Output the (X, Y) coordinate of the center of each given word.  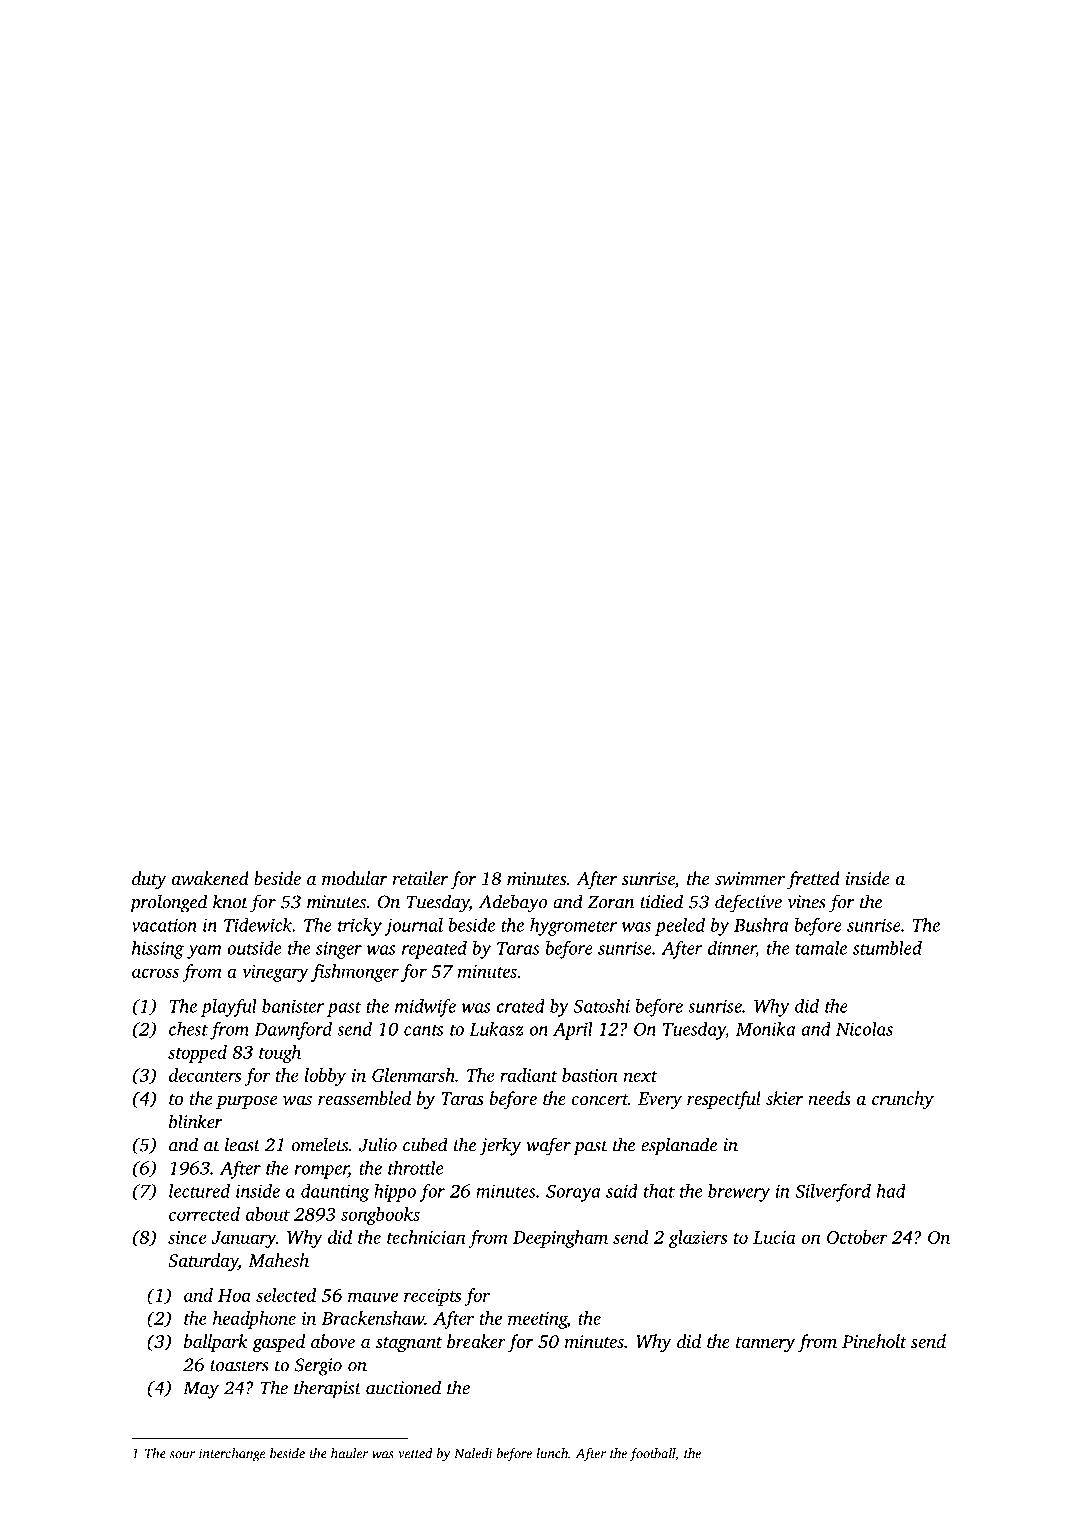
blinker (196, 1121)
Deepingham (560, 1239)
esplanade (679, 1146)
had (891, 1191)
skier (784, 1098)
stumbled (887, 948)
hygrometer (573, 927)
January (244, 1239)
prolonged (168, 903)
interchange (232, 1455)
